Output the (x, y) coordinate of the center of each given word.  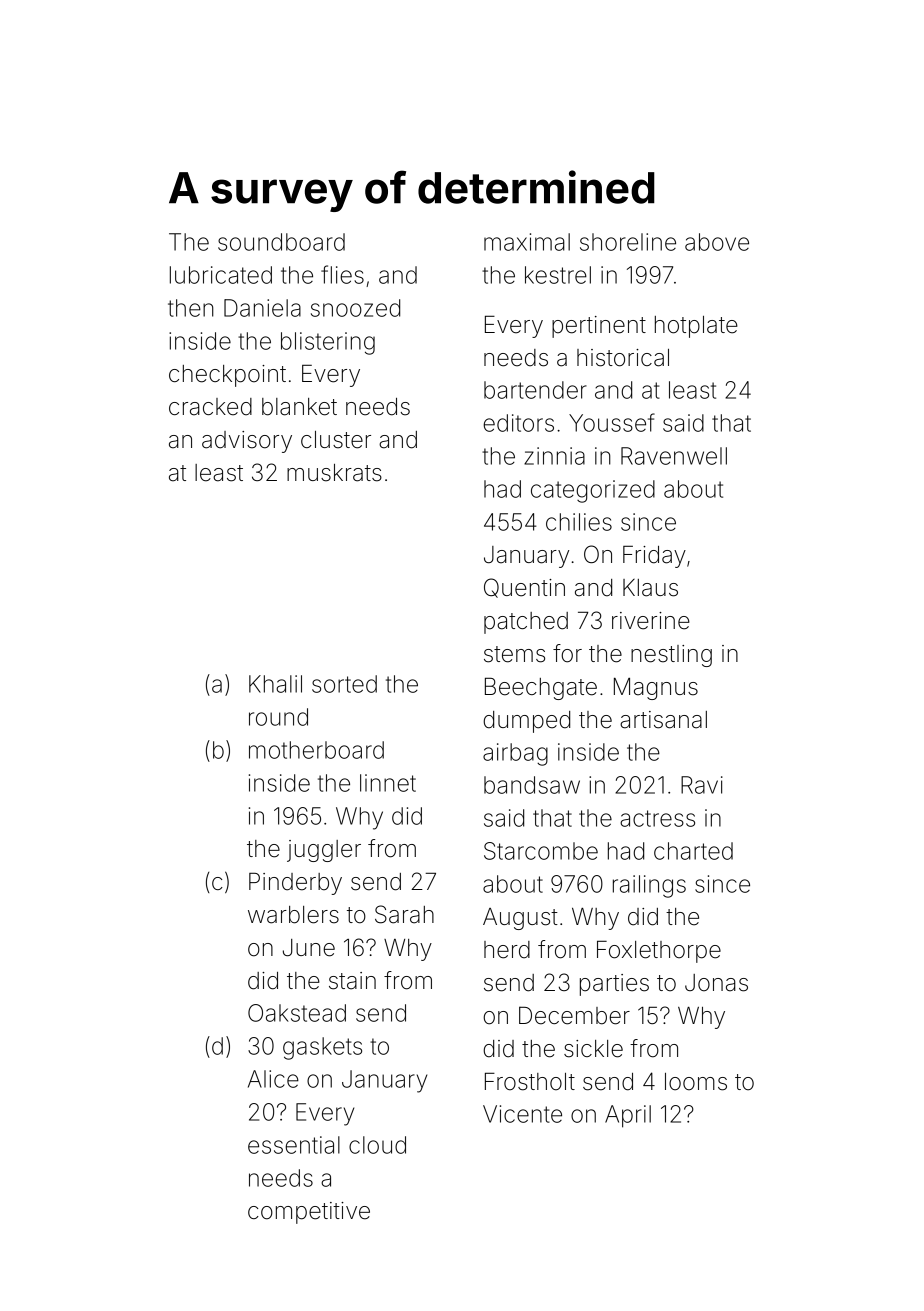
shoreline (628, 242)
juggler (324, 851)
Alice (273, 1079)
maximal (527, 242)
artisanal (663, 720)
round (278, 717)
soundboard (281, 242)
